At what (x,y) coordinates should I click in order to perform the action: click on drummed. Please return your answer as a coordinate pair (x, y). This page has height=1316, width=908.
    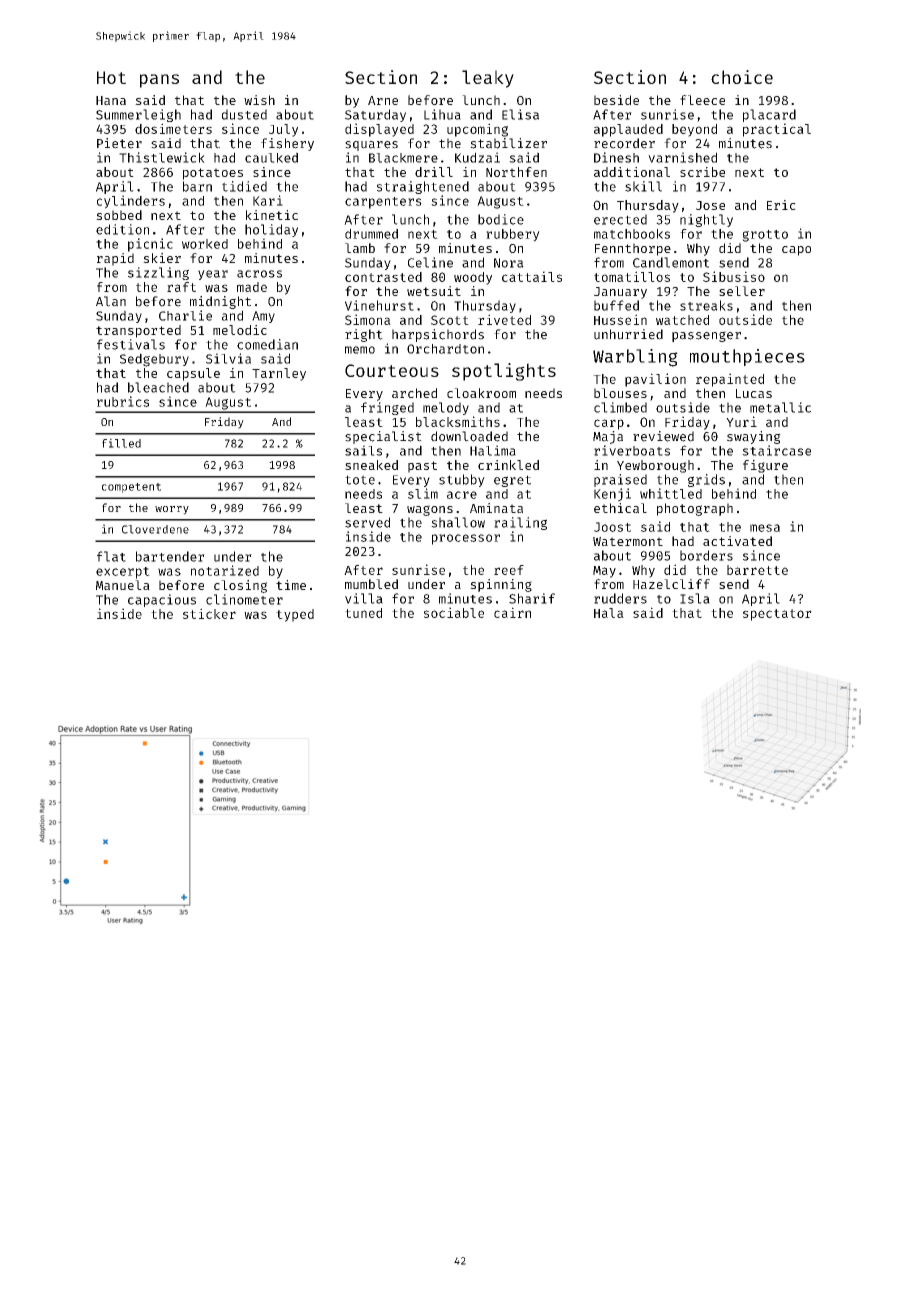
    Looking at the image, I should click on (371, 234).
